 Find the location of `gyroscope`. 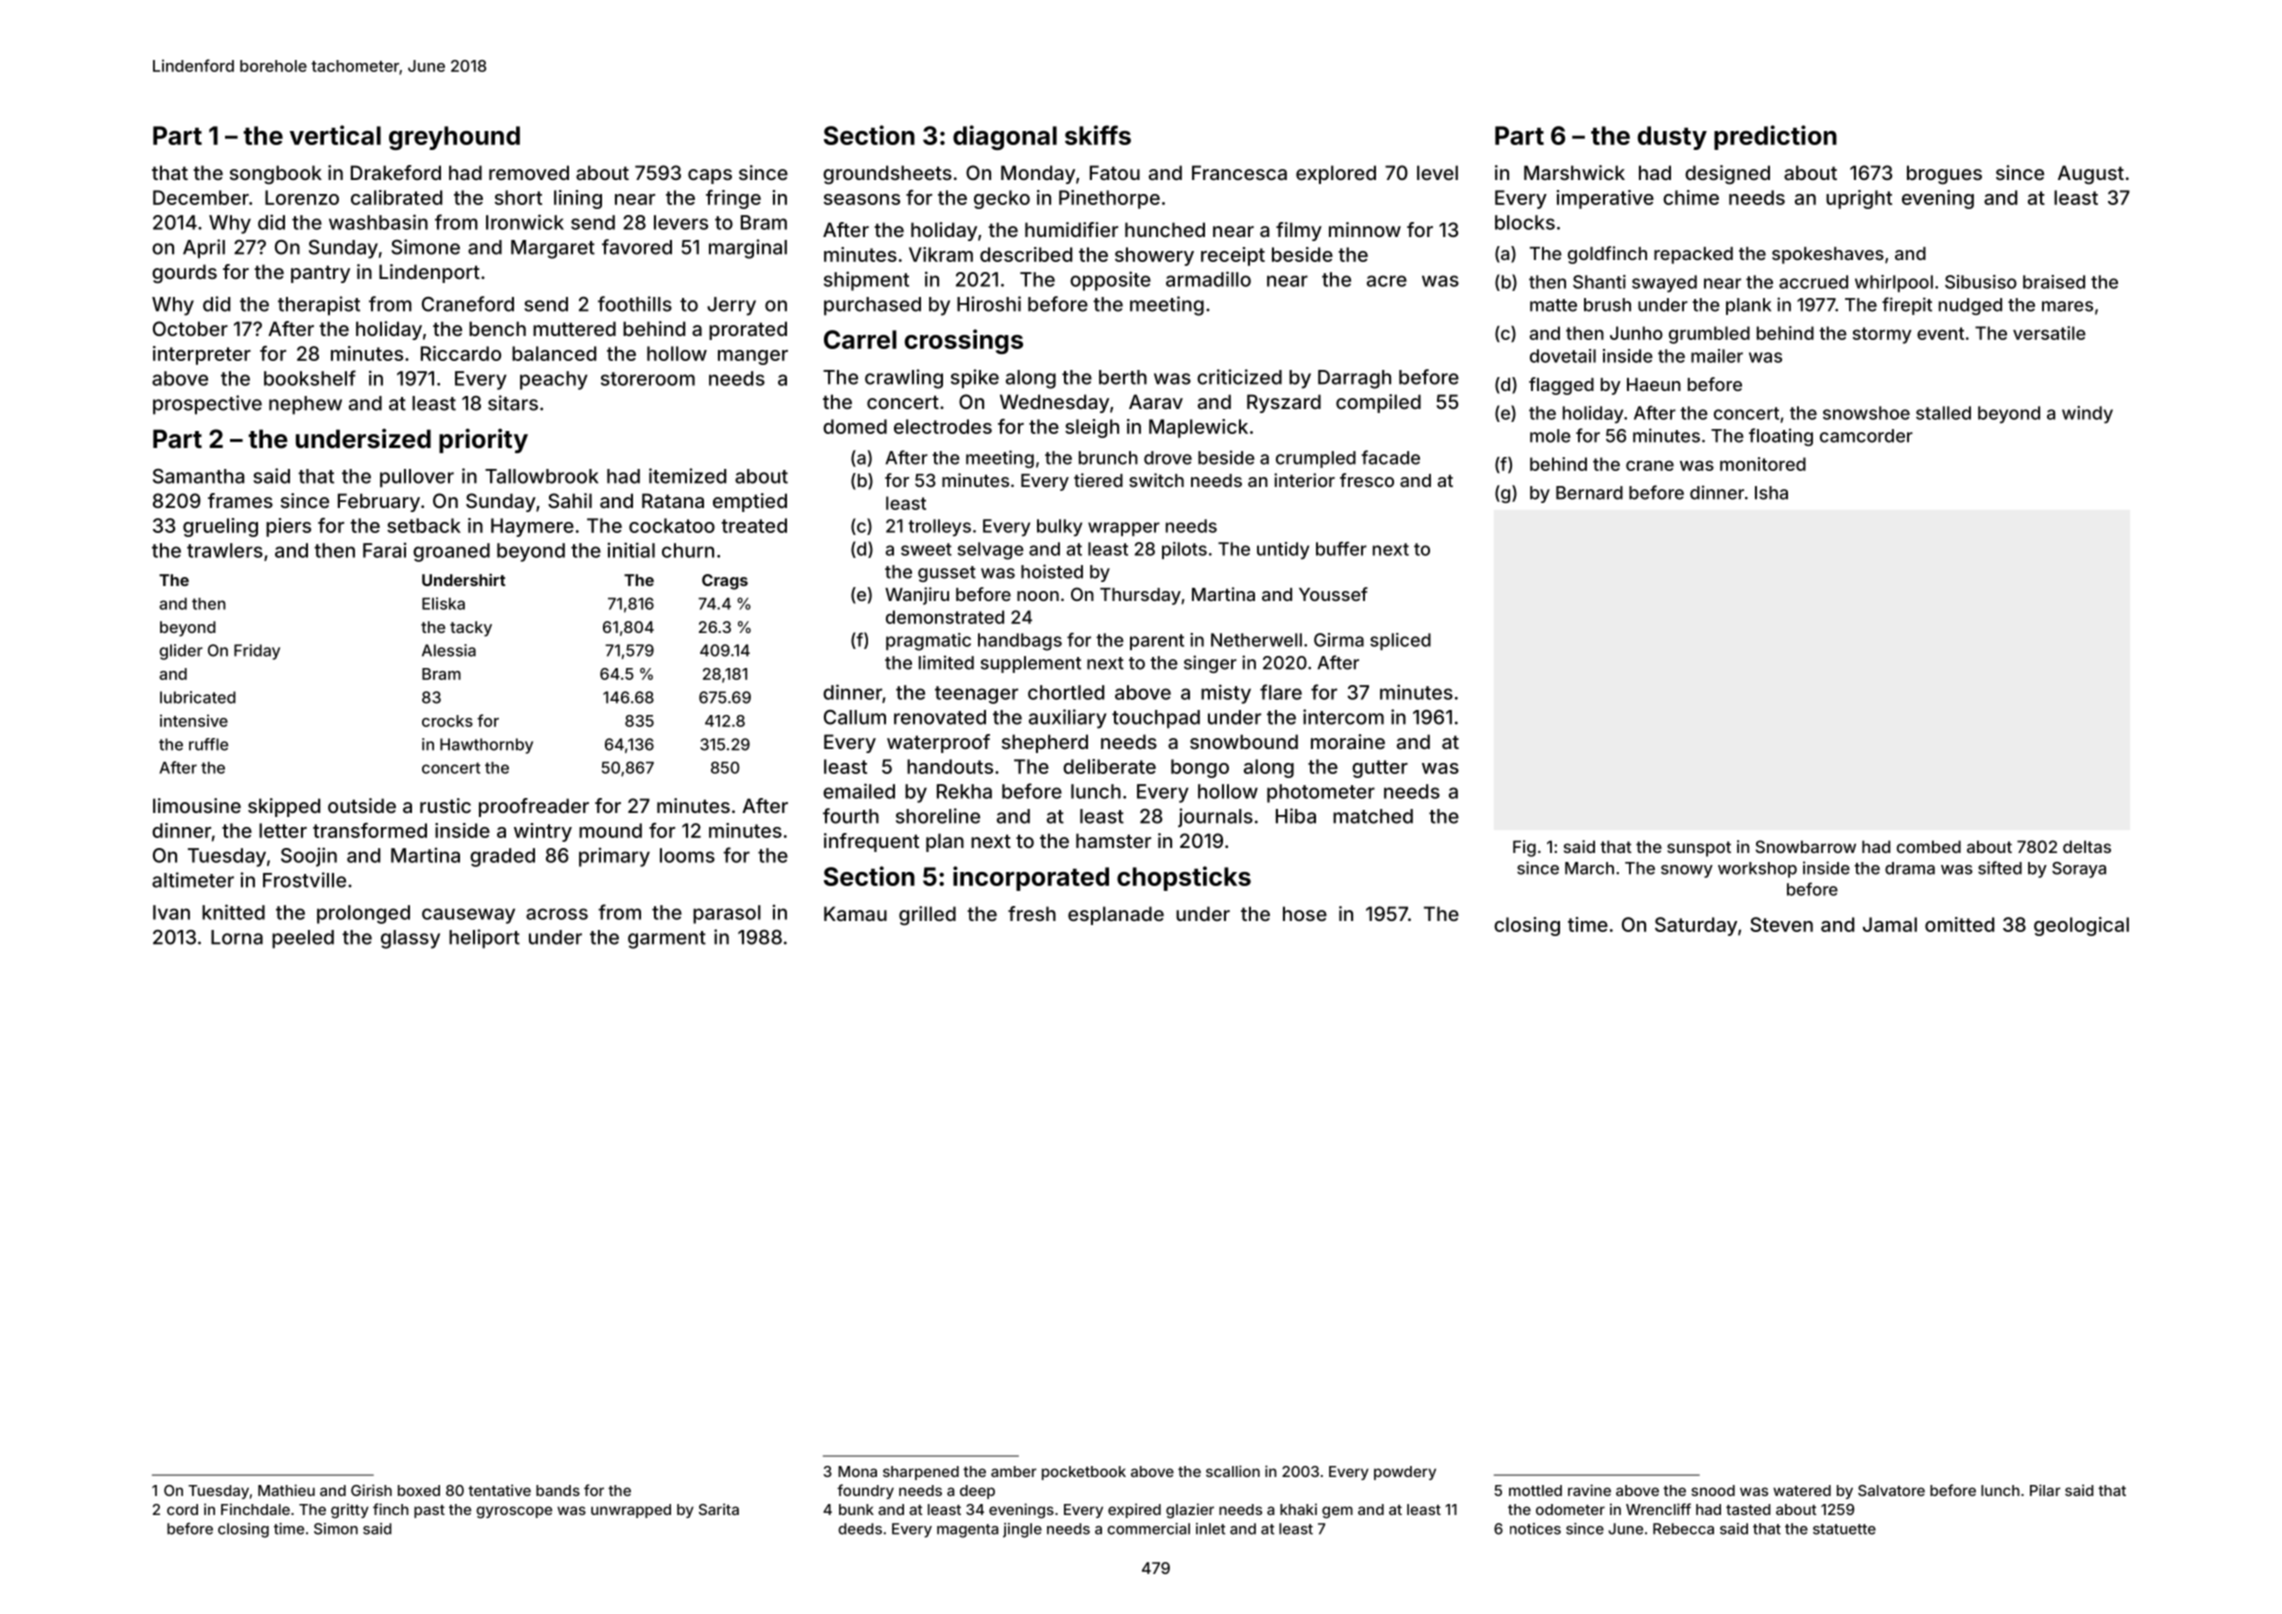

gyroscope is located at coordinates (514, 1512).
